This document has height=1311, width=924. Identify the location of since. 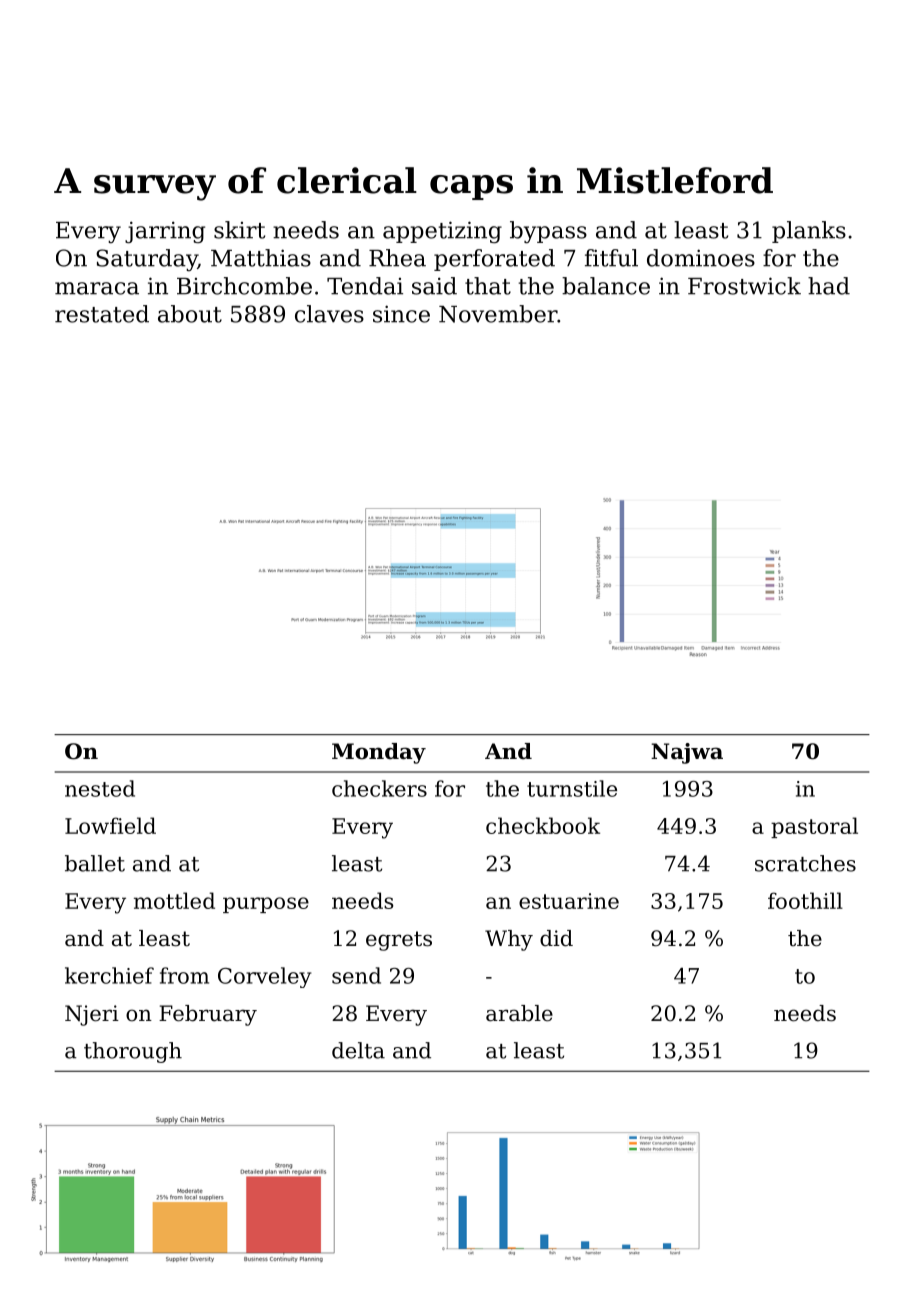
(401, 314).
